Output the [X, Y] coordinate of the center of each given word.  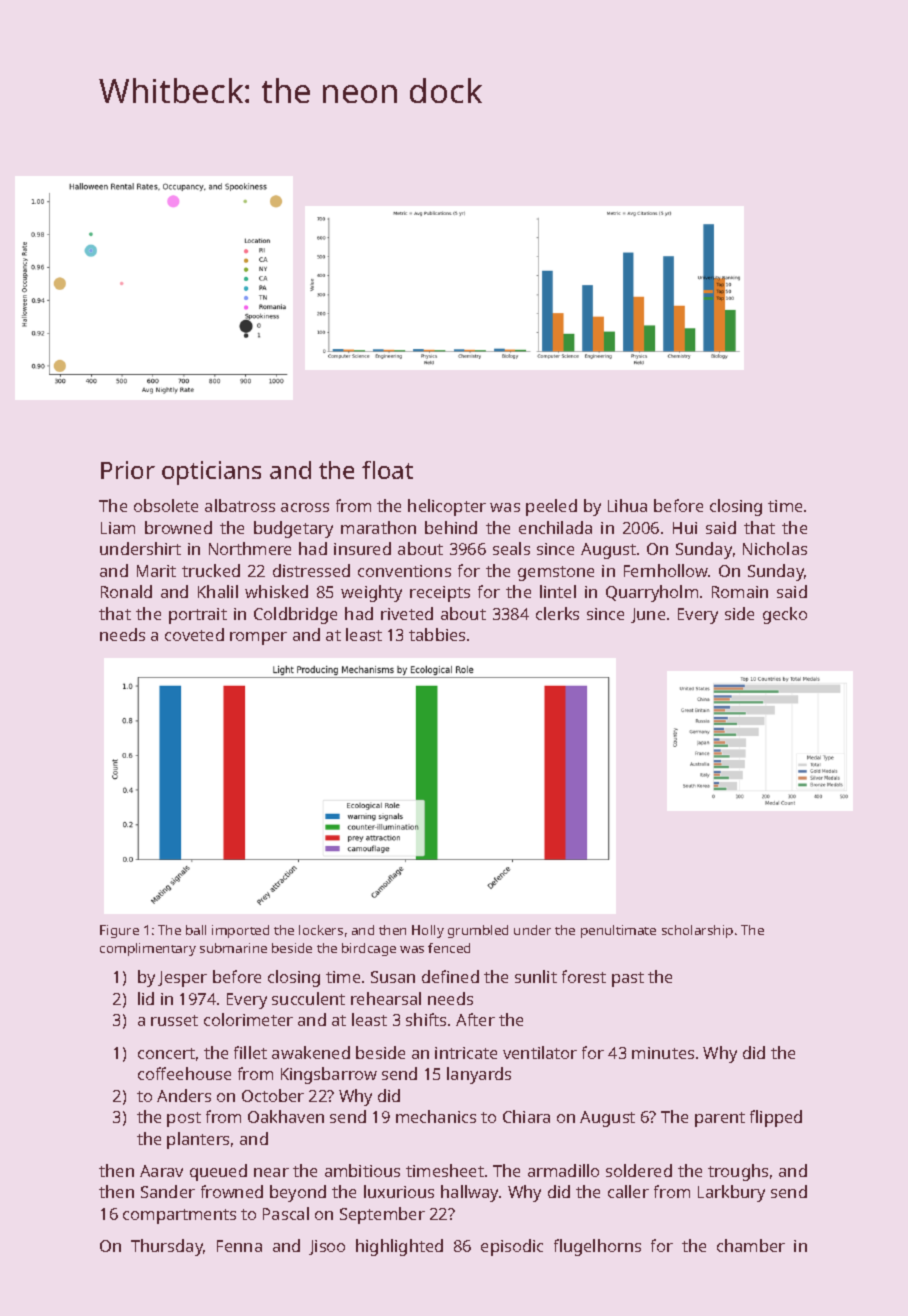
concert [166, 1053]
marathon [378, 527]
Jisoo [327, 1247]
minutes [663, 1053]
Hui [685, 528]
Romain [740, 592]
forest [584, 976]
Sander [168, 1191]
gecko [785, 615]
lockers [321, 930]
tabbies [437, 634]
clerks [557, 613]
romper [258, 638]
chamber [751, 1245]
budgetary [293, 529]
